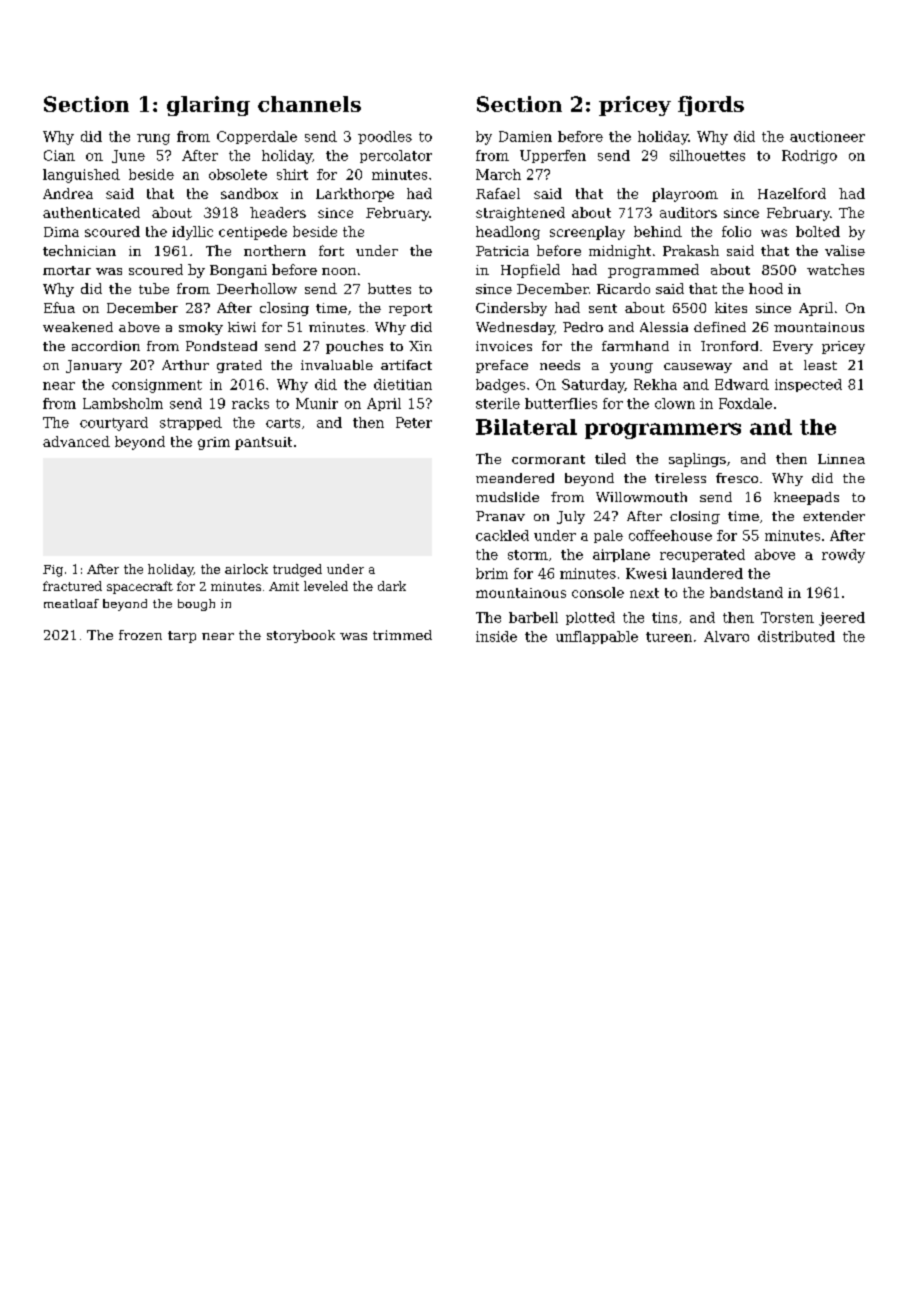 Image resolution: width=908 pixels, height=1316 pixels. I want to click on frozen, so click(140, 635).
